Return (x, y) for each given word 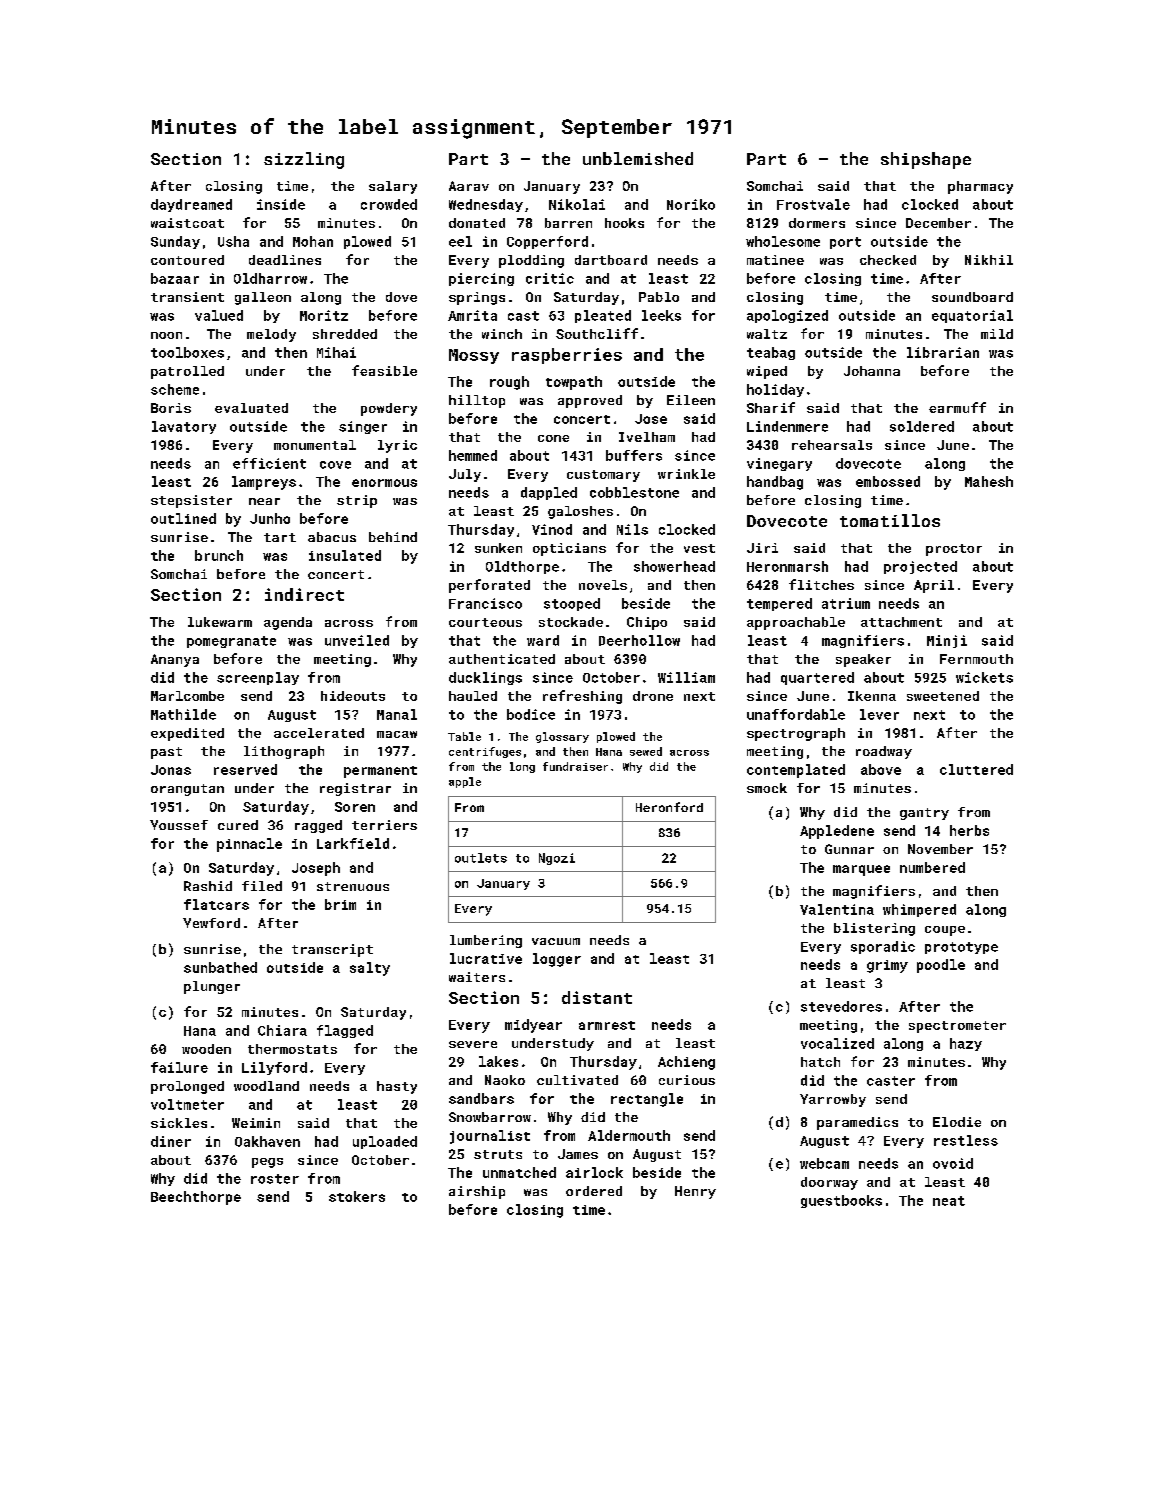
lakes (498, 1061)
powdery (389, 409)
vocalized (837, 1043)
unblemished (638, 158)
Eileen (691, 400)
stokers (357, 1196)
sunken (498, 548)
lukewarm (220, 622)
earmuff (957, 407)
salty (370, 969)
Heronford (669, 807)
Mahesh (989, 481)
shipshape (926, 160)
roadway (884, 752)
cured (238, 825)
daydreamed (191, 205)
